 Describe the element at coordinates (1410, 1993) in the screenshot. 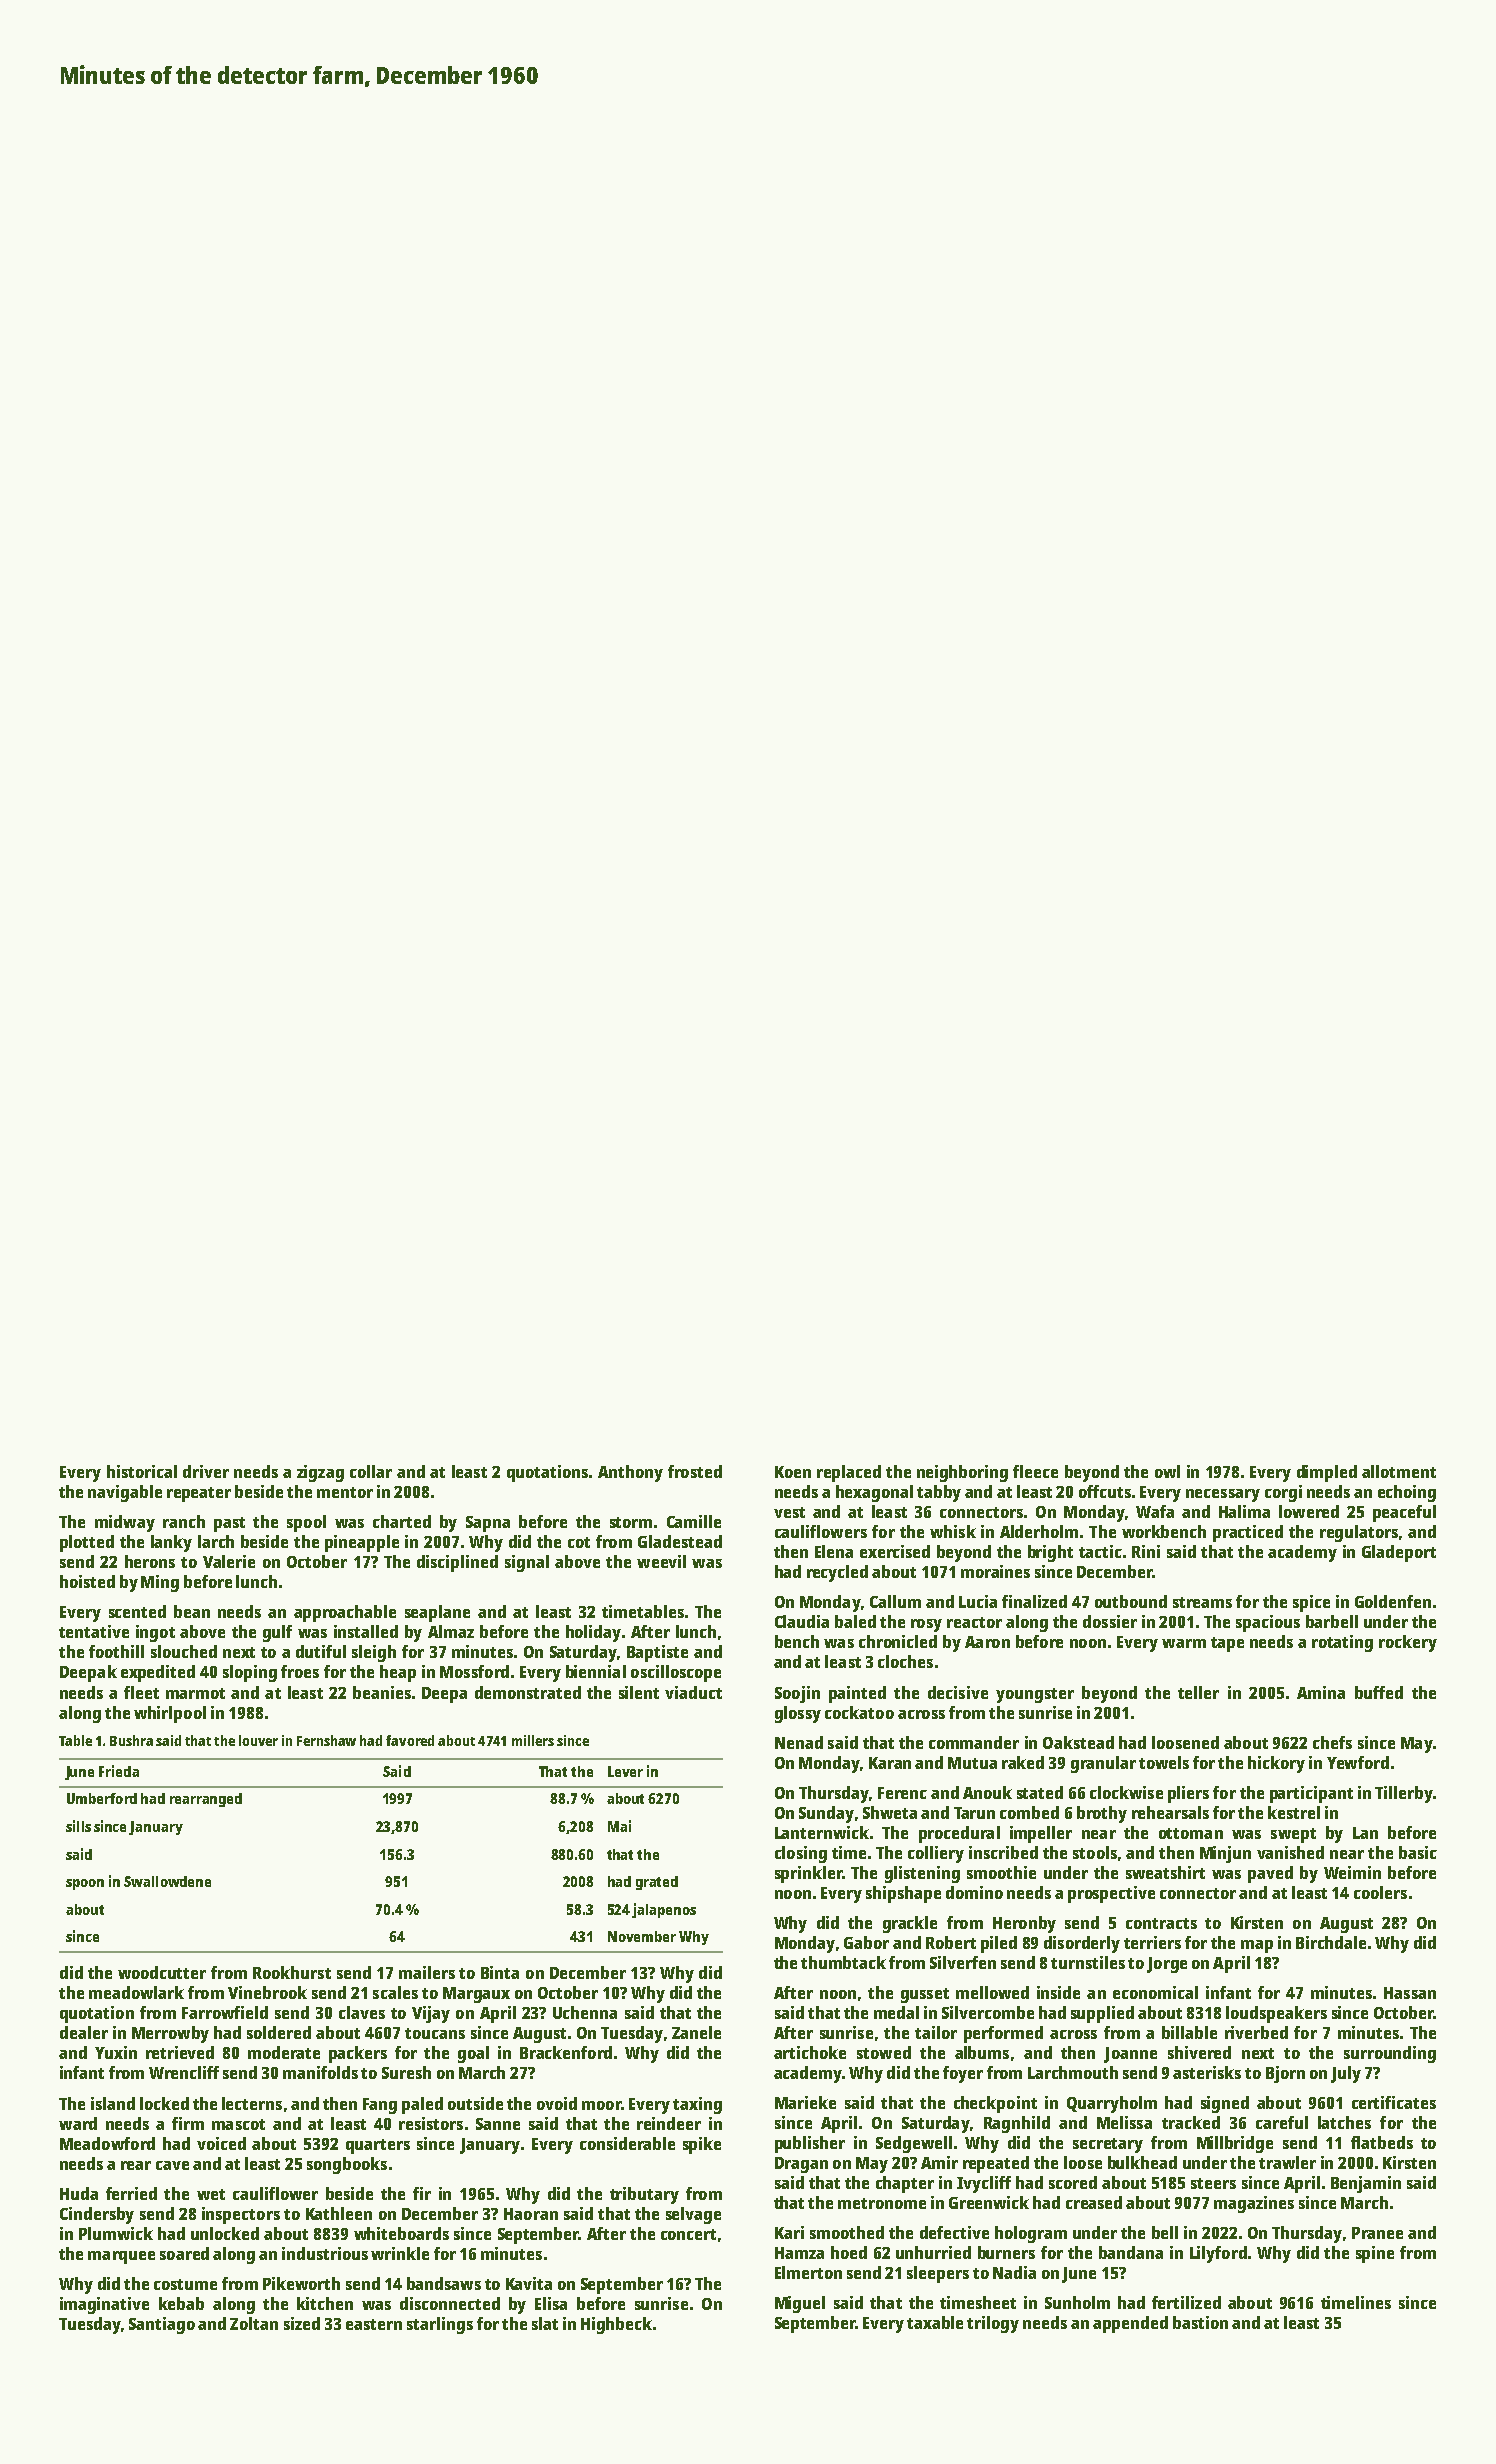

I see `Hassan` at that location.
